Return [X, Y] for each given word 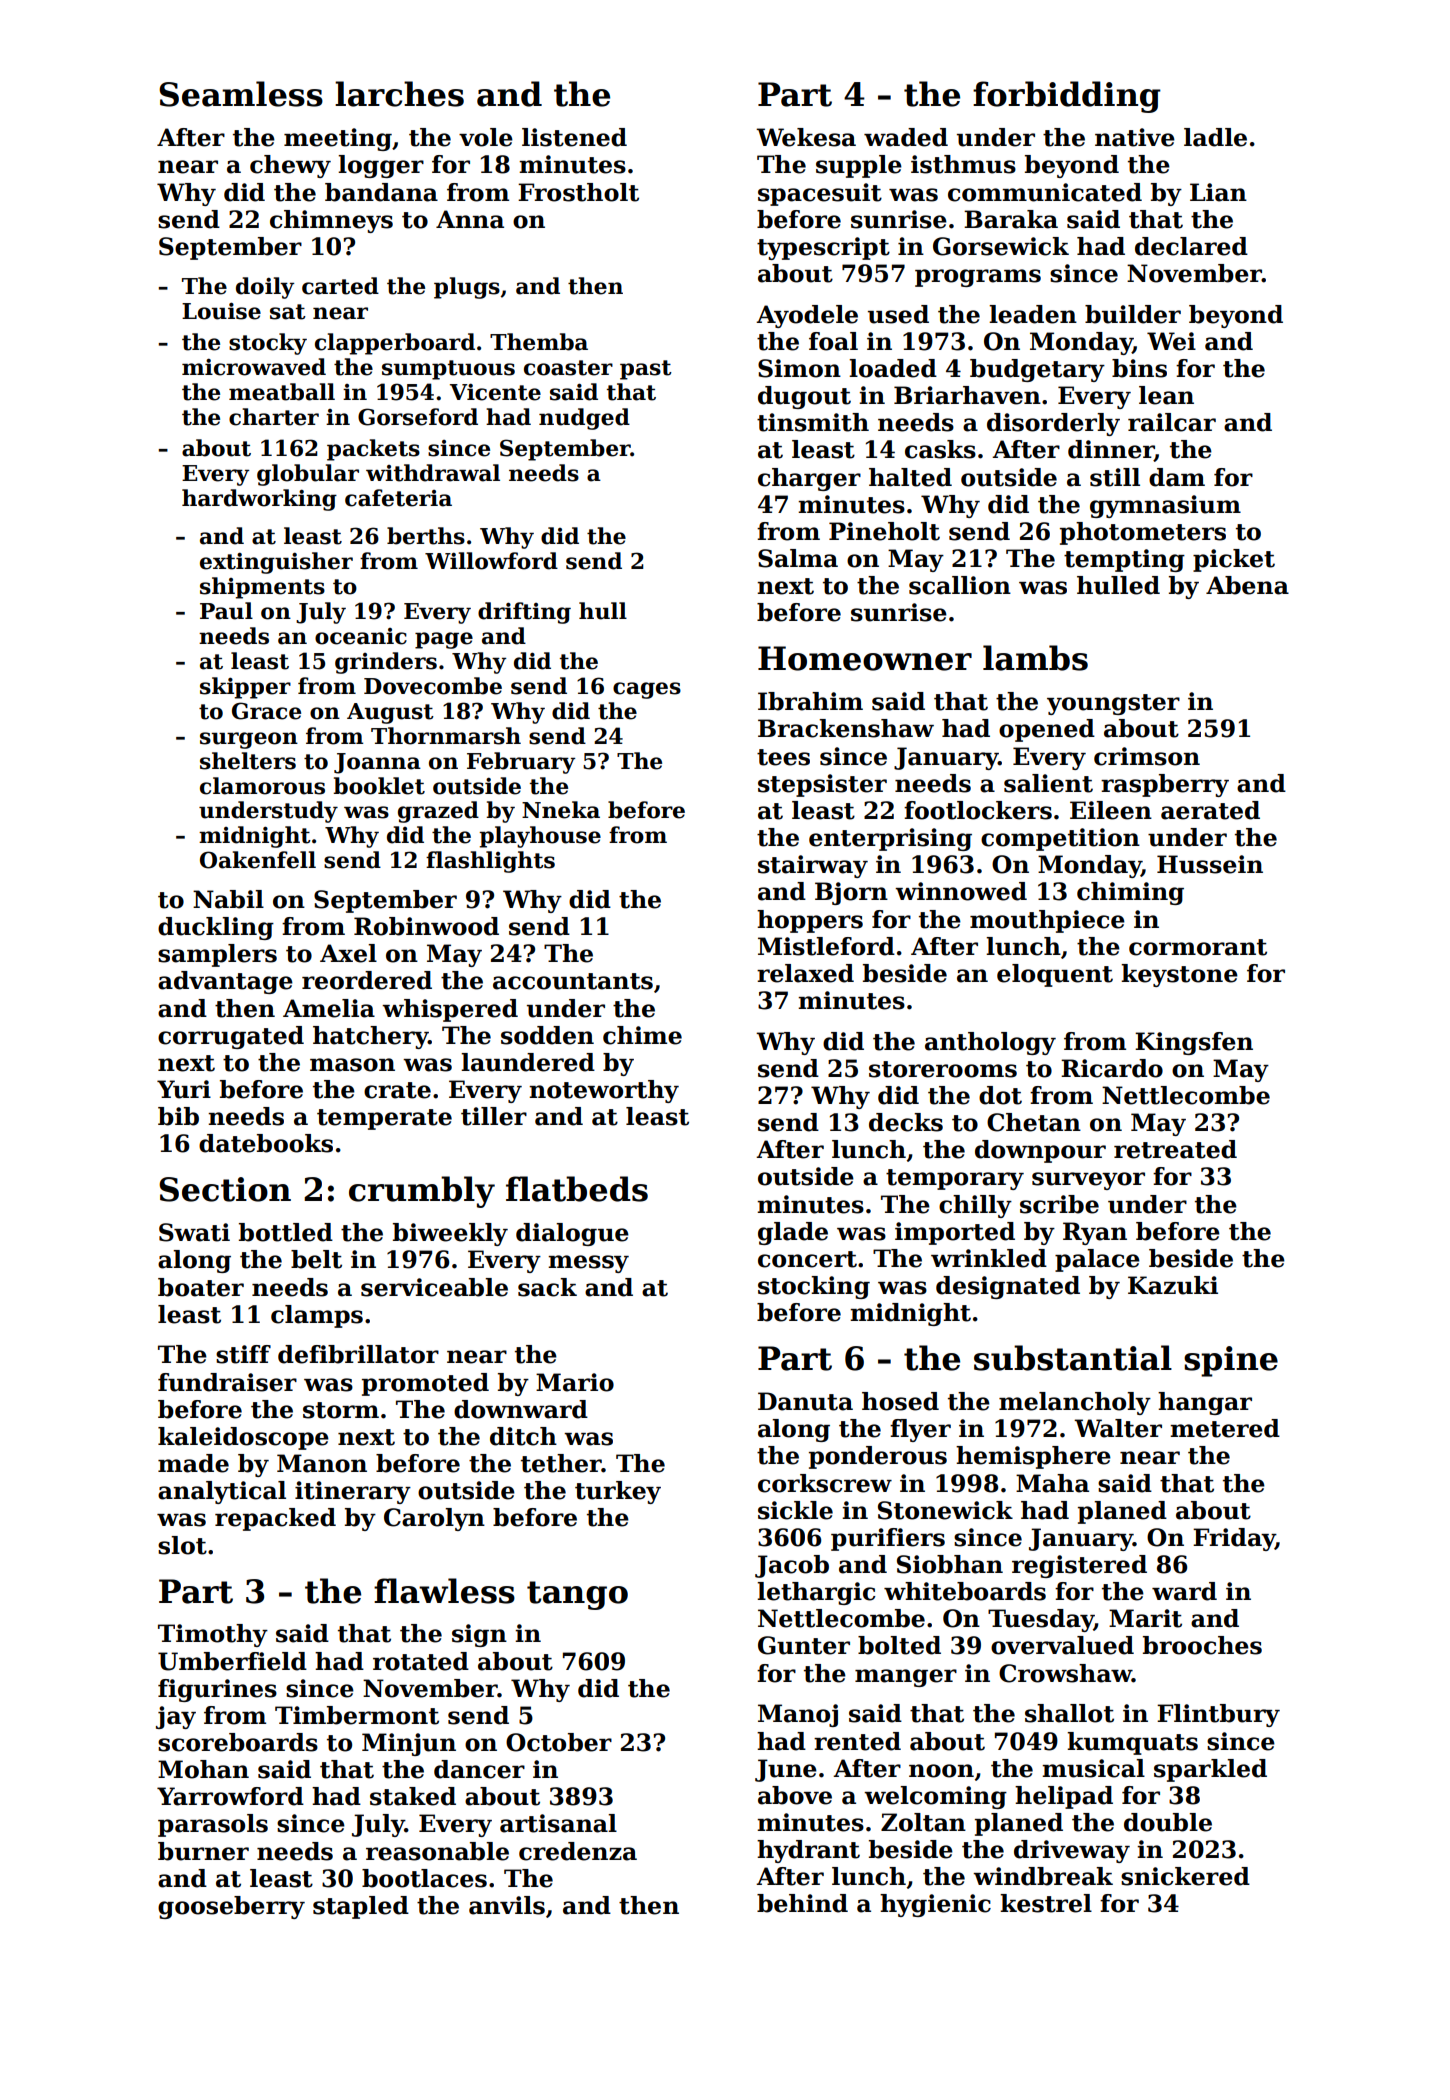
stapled [361, 1907]
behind [802, 1903]
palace [1097, 1260]
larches [399, 94]
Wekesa [806, 137]
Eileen [1111, 810]
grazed [438, 812]
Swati [194, 1232]
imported [955, 1233]
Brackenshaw [846, 728]
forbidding [1067, 97]
